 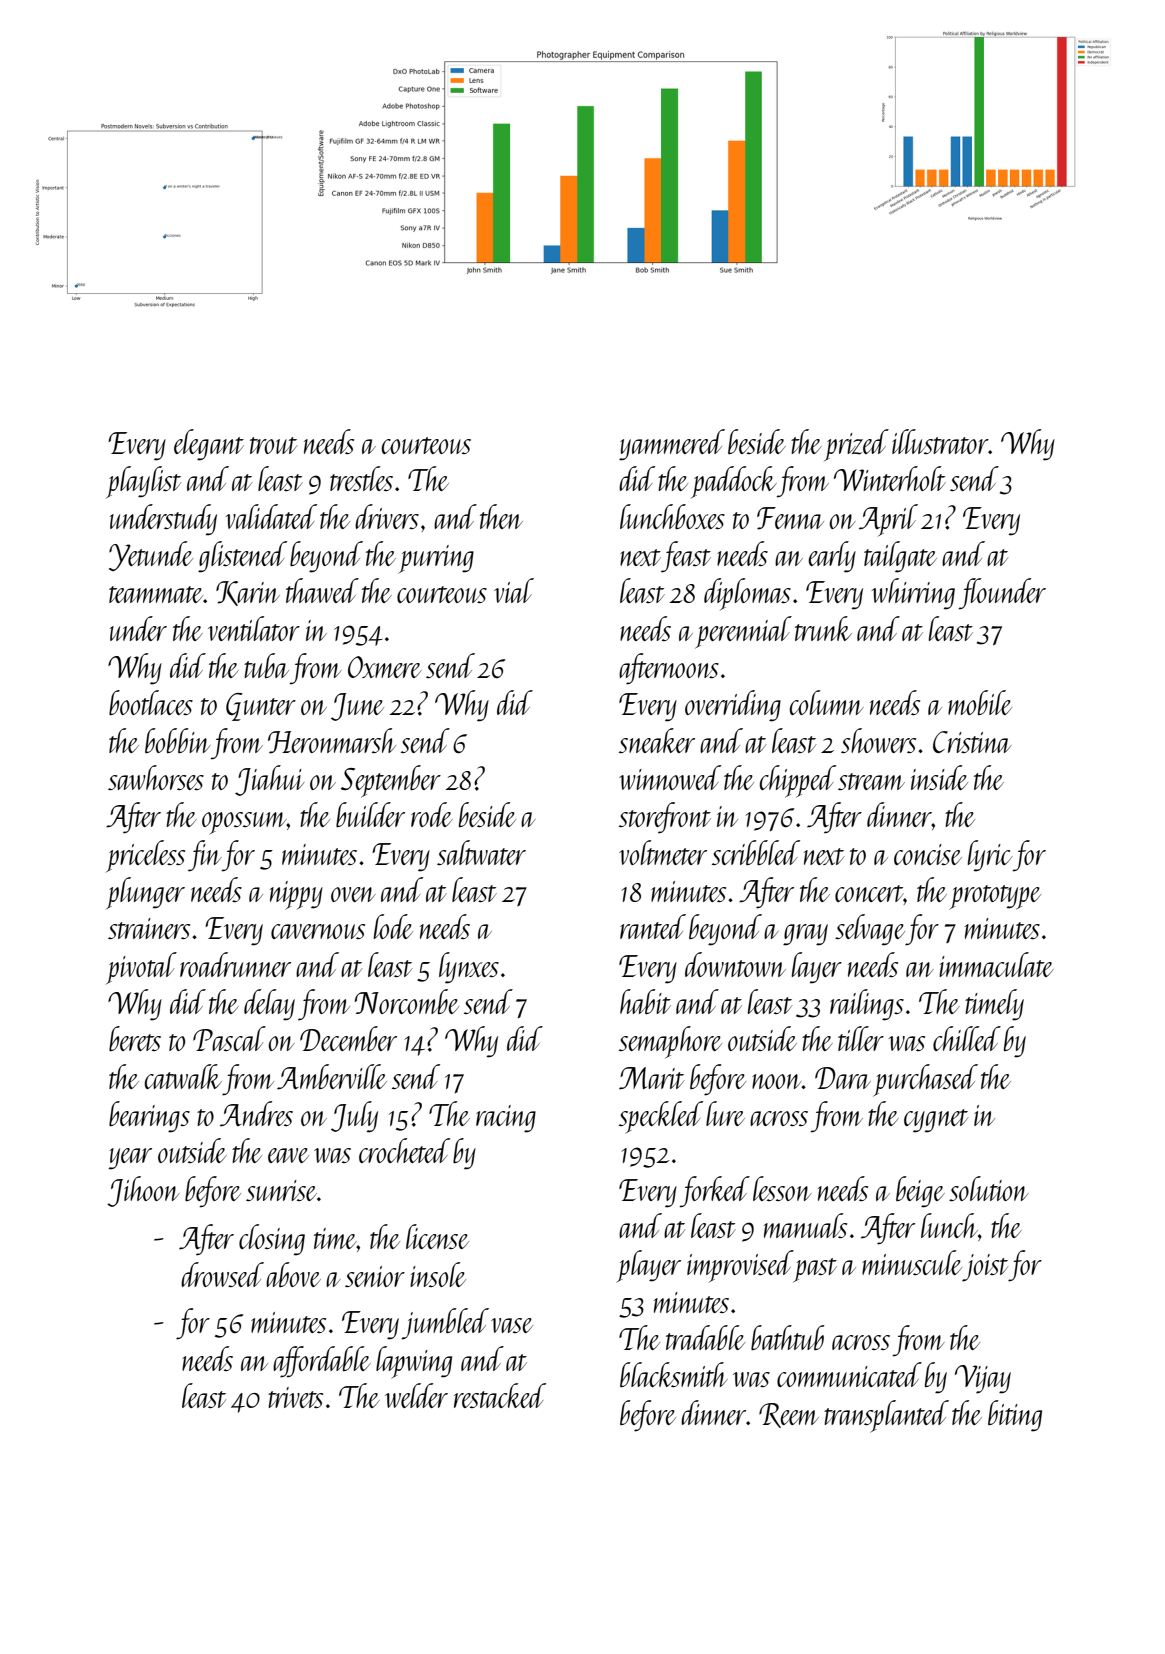 I want to click on ventilator, so click(x=254, y=628).
